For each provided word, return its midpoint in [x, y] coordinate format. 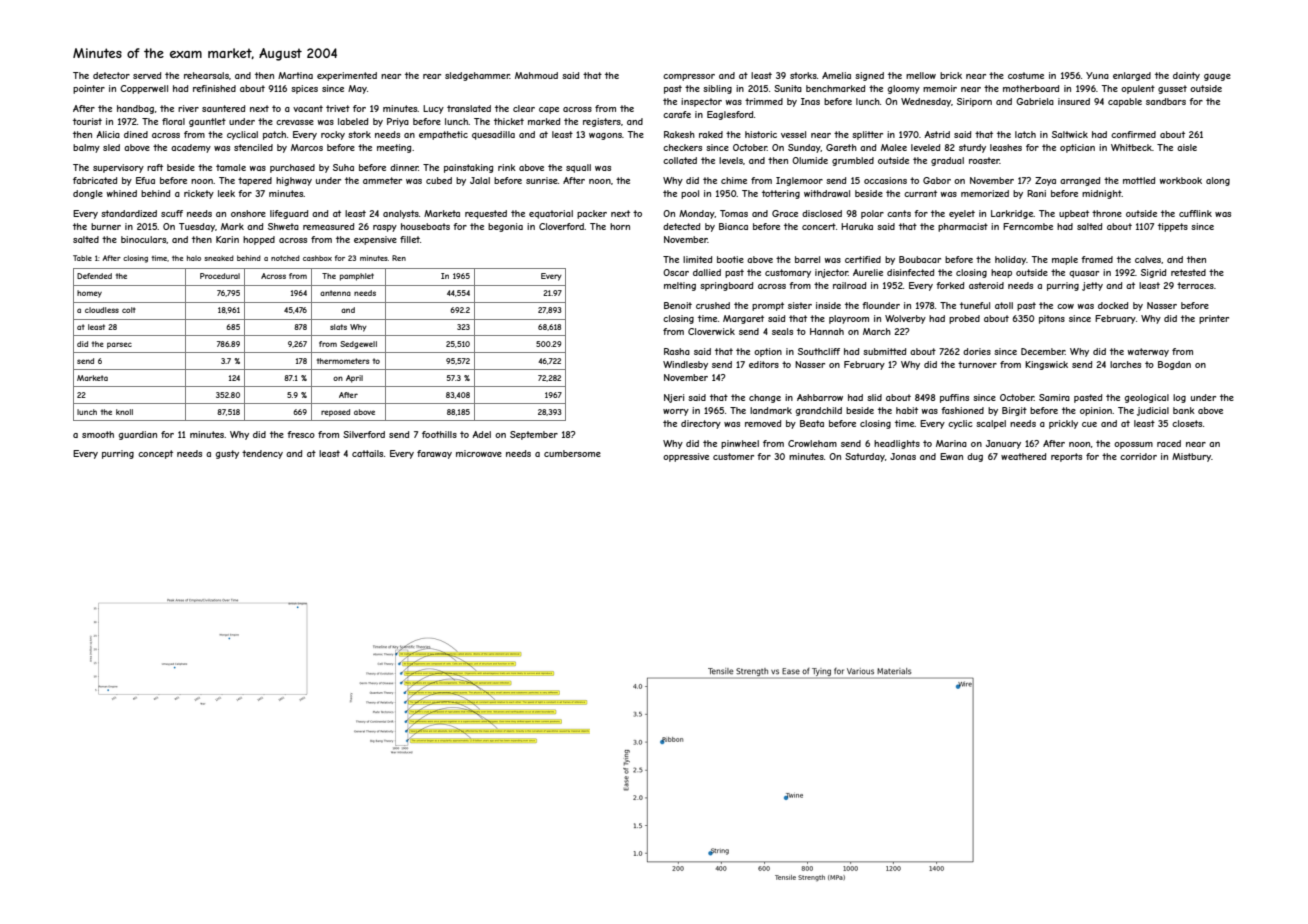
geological [1146, 398]
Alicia [108, 134]
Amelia [836, 75]
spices [304, 89]
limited [697, 259]
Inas [810, 101]
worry [676, 412]
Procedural [220, 276]
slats [338, 327]
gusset [1172, 89]
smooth [98, 434]
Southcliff [819, 351]
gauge [1217, 77]
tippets [1173, 227]
